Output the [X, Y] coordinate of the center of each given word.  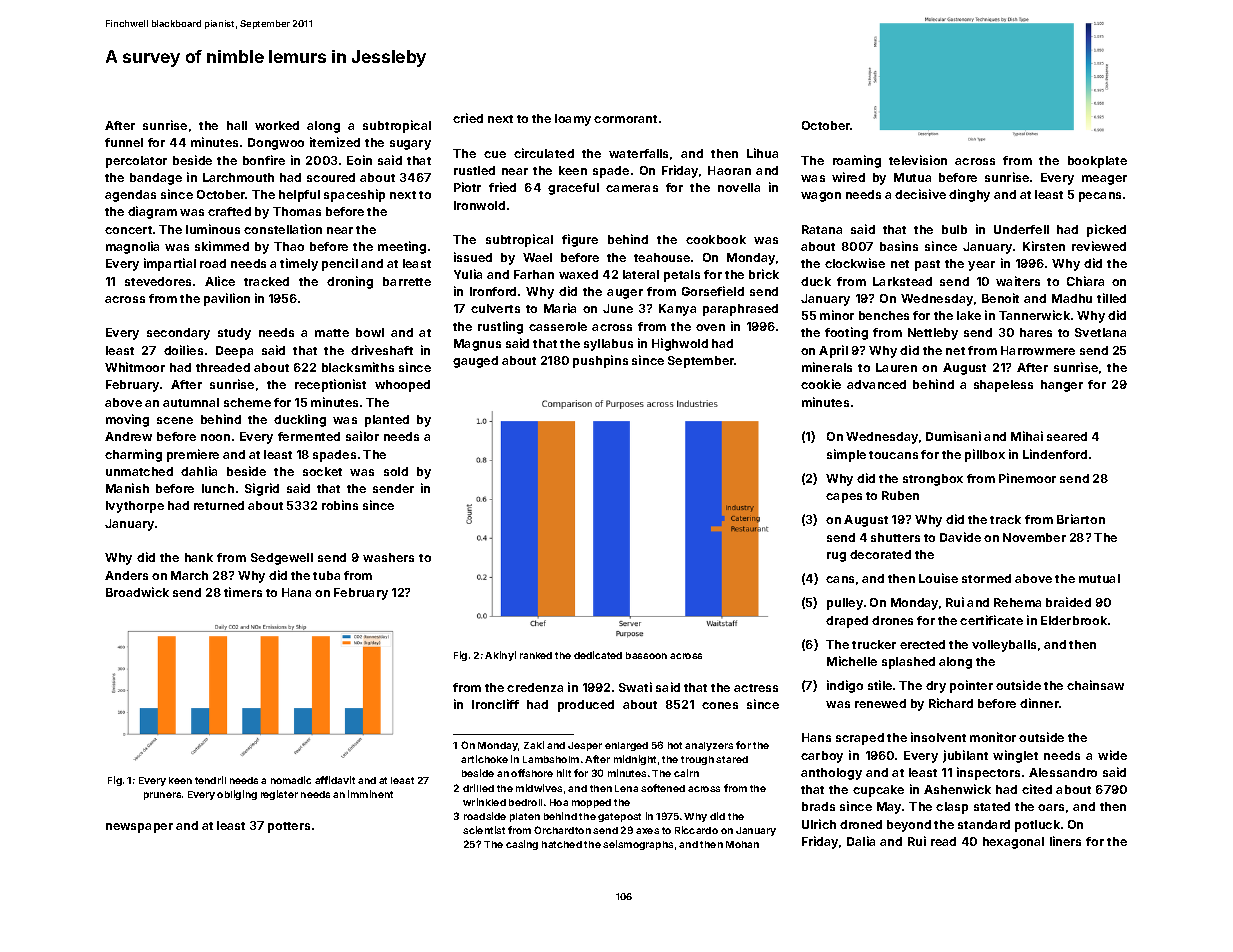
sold [396, 471]
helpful [299, 196]
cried [468, 118]
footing [846, 333]
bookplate [1097, 162]
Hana [296, 592]
